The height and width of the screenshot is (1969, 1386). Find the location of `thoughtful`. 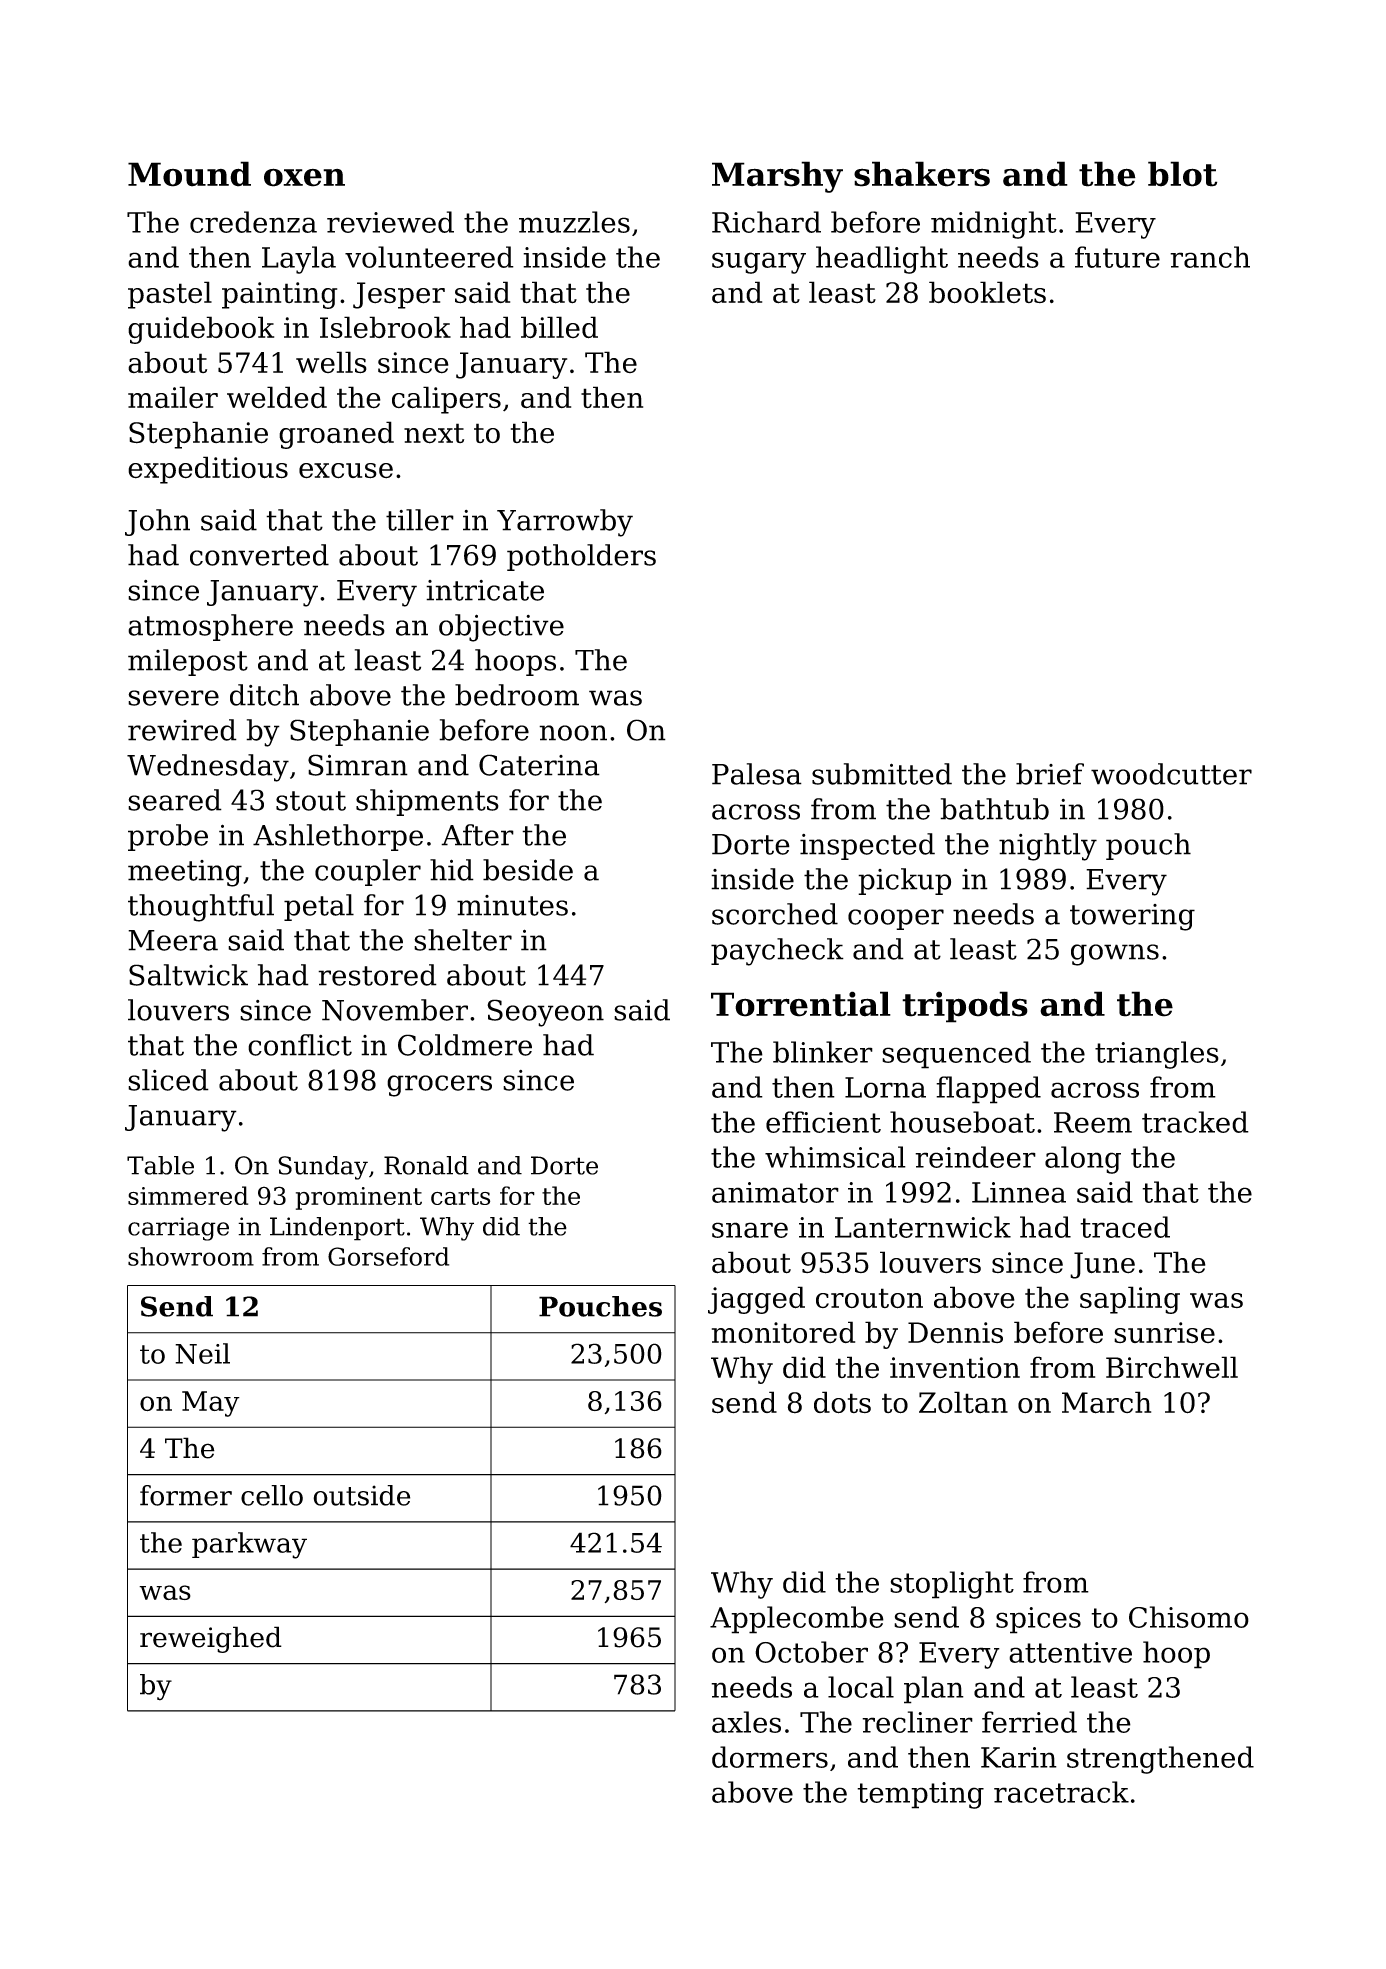

thoughtful is located at coordinates (201, 908).
